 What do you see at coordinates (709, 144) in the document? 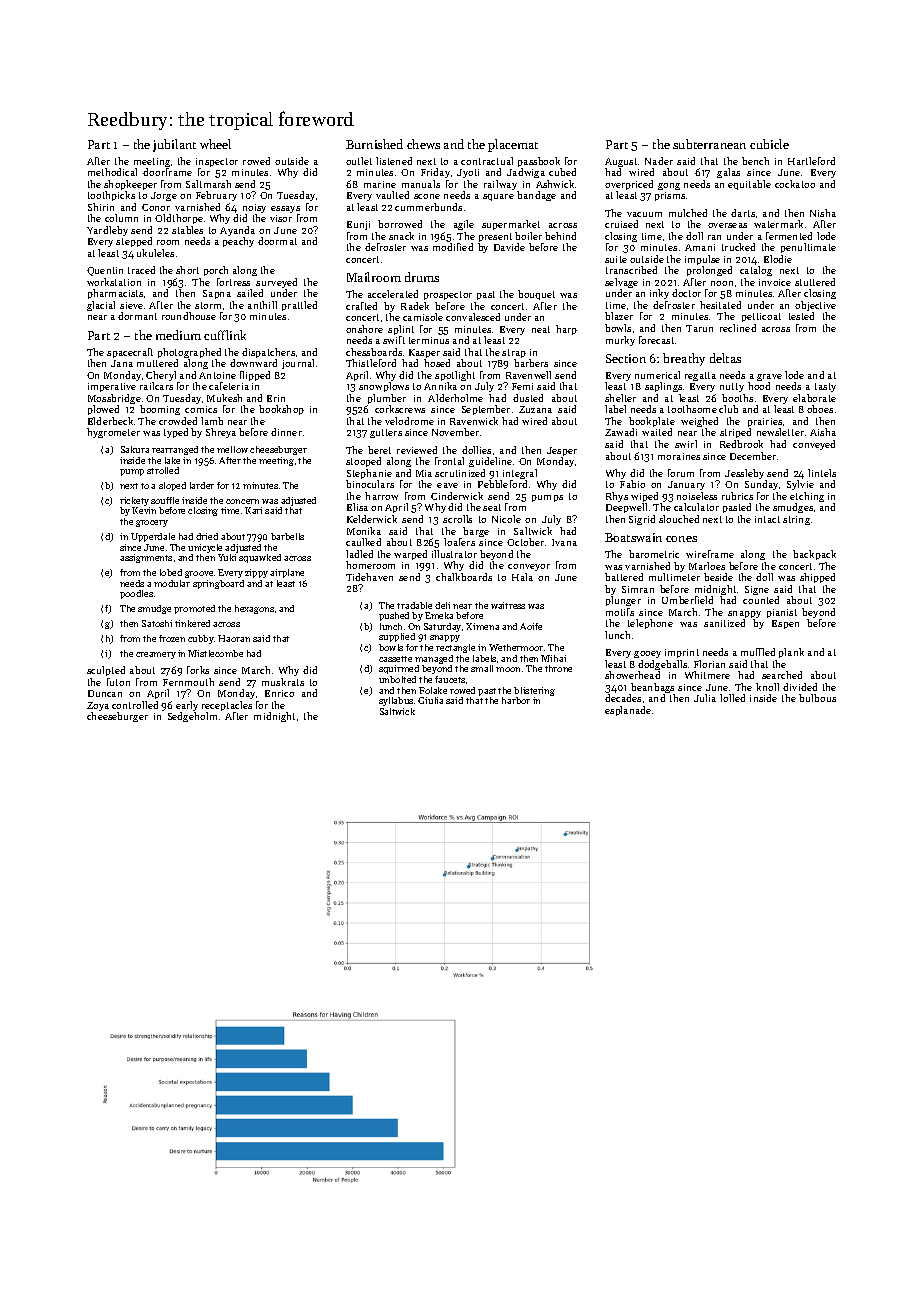
I see `subterranean` at bounding box center [709, 144].
